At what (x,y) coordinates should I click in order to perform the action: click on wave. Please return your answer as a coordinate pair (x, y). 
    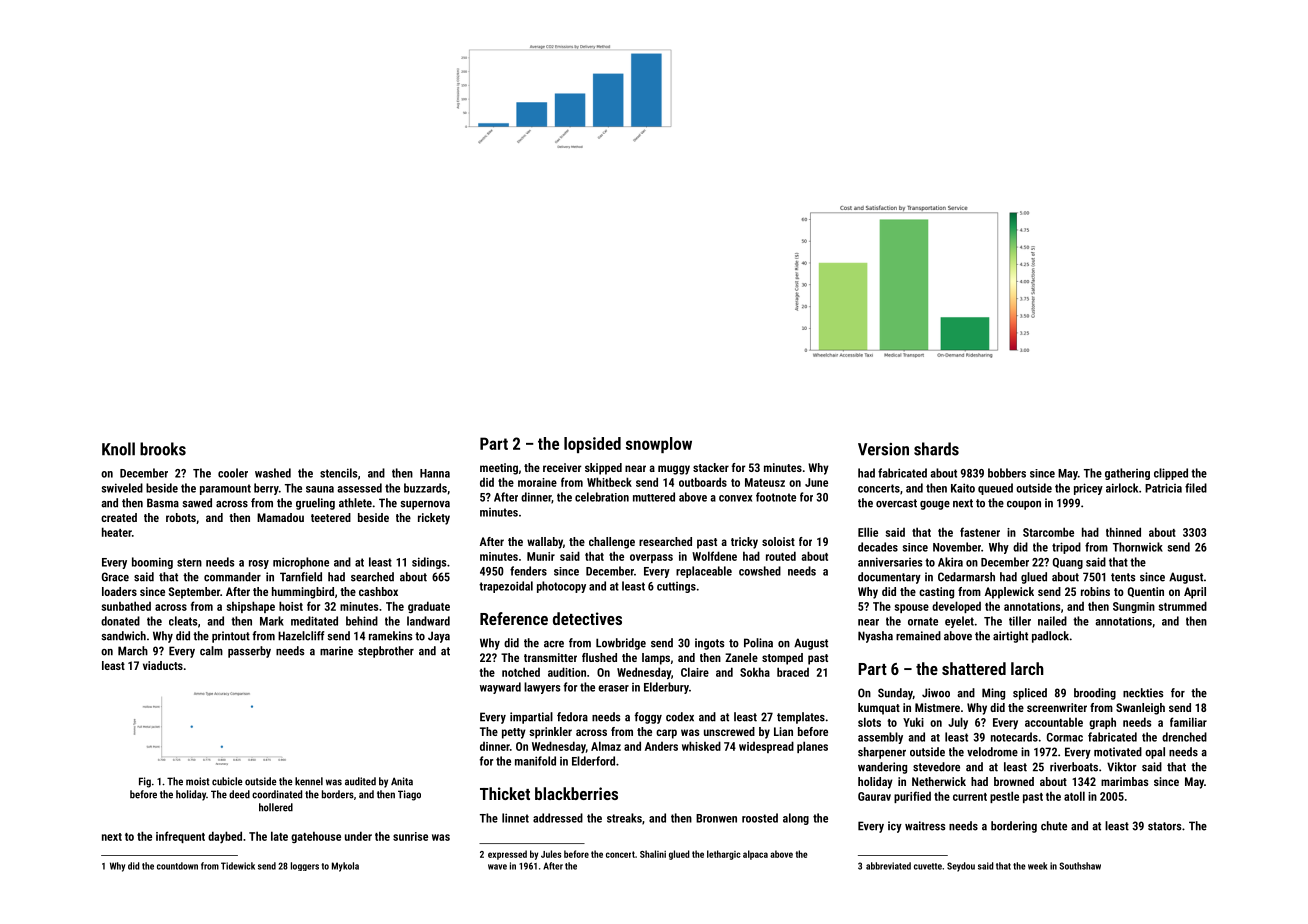
    Looking at the image, I should click on (497, 867).
